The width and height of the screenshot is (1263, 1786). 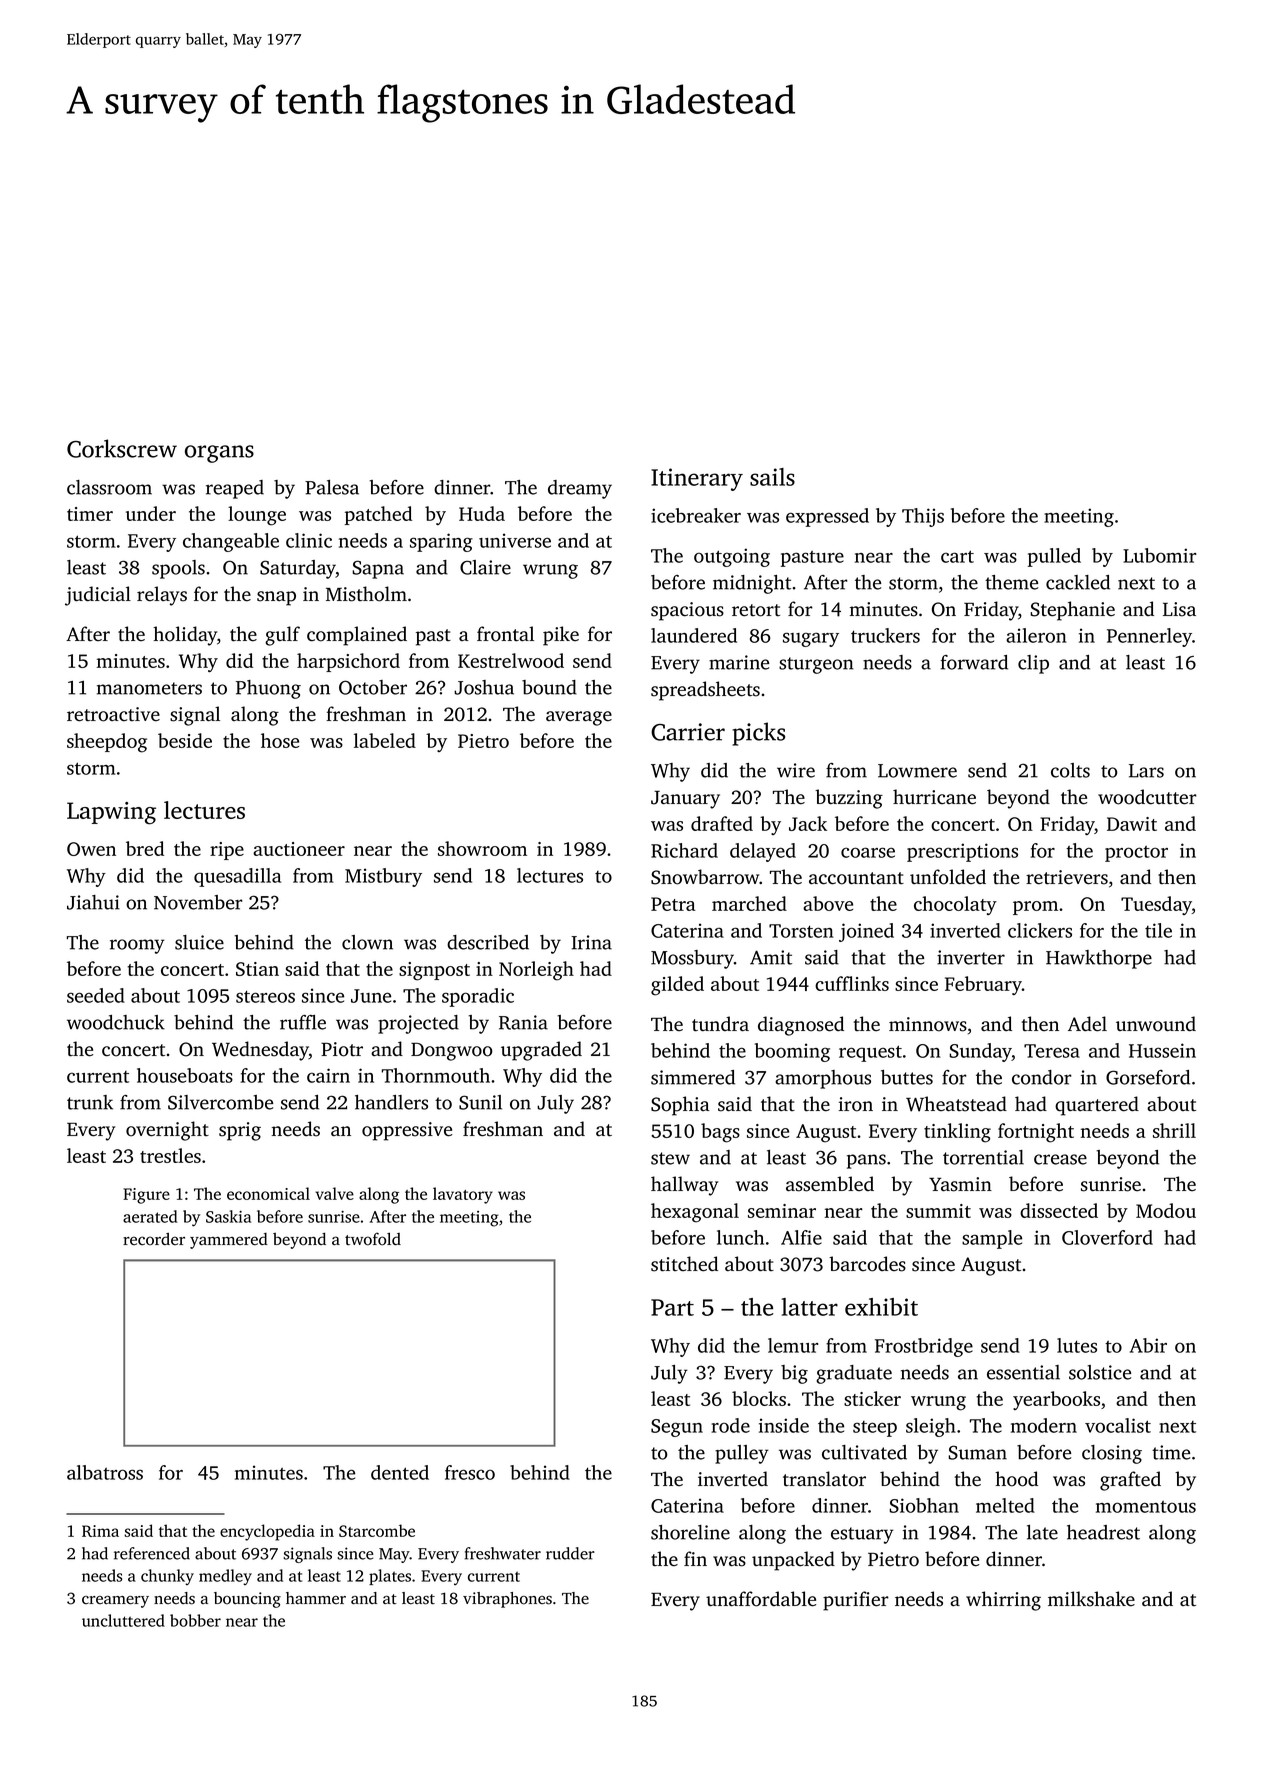 I want to click on vocalist, so click(x=1118, y=1425).
